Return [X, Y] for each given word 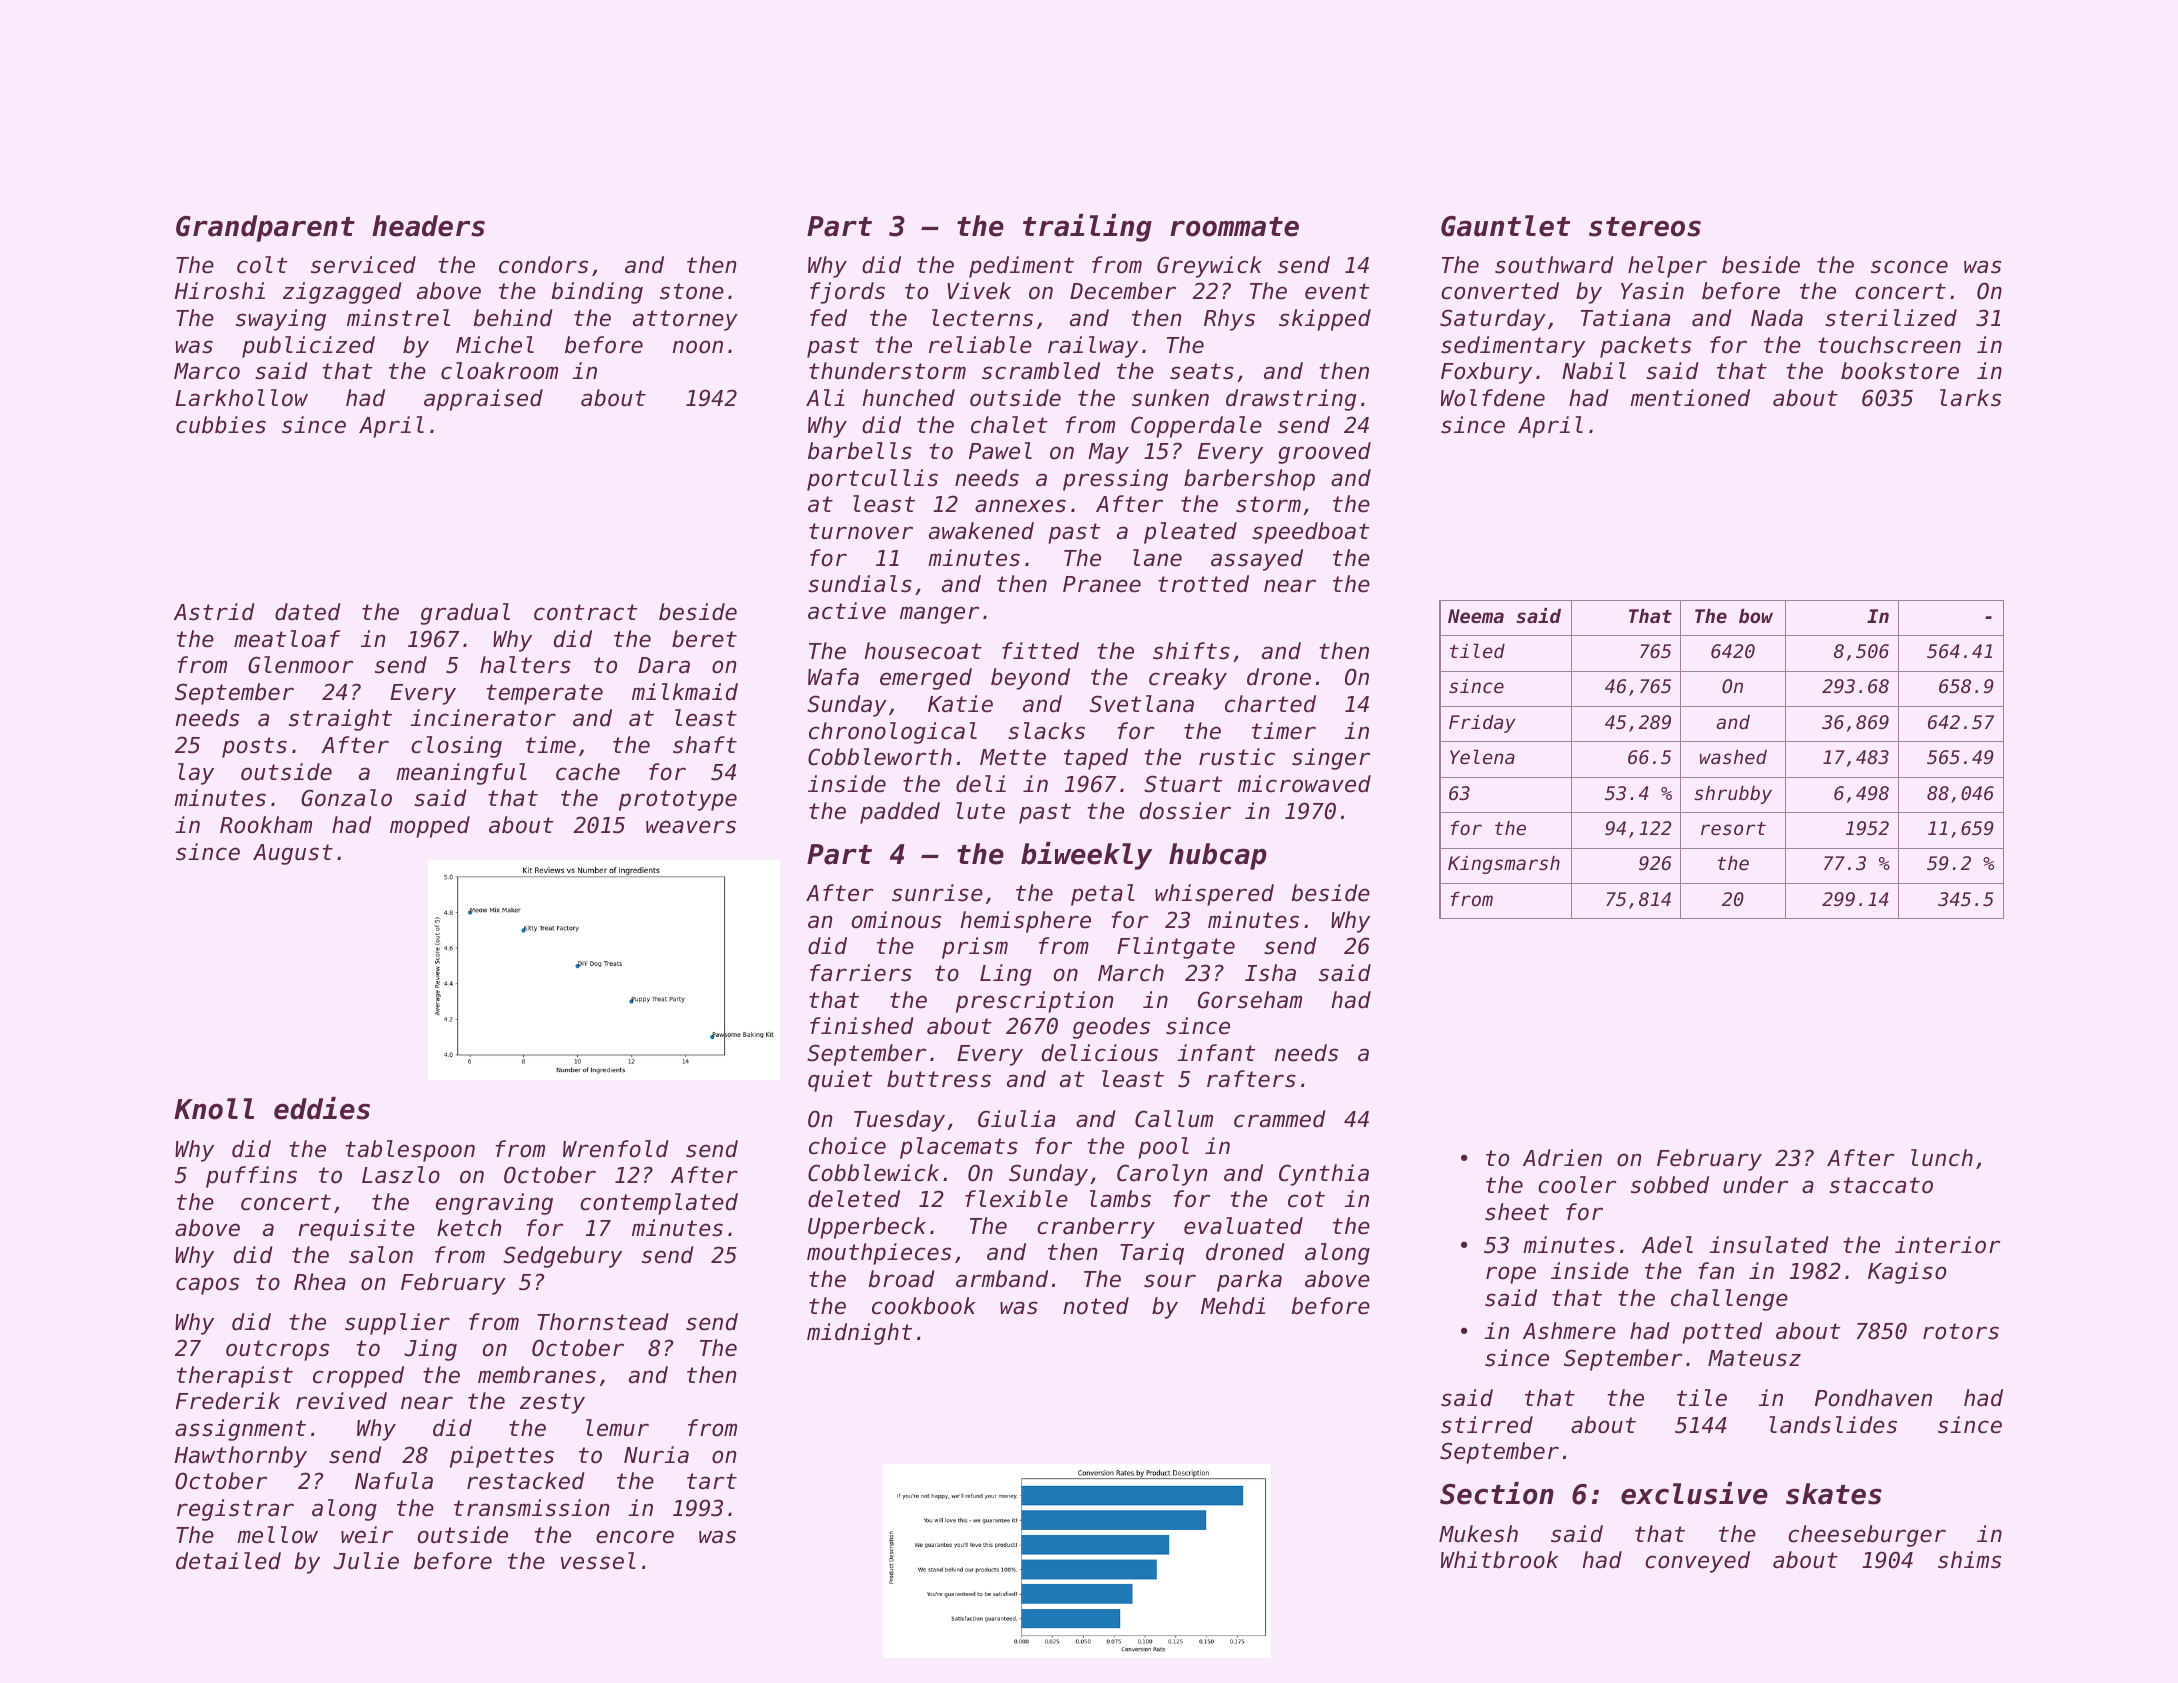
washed [1733, 757]
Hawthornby [240, 1457]
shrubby [1733, 795]
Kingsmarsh [1504, 865]
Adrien [1562, 1158]
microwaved [1304, 784]
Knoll [214, 1109]
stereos [1645, 227]
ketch [469, 1228]
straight [340, 720]
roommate [1234, 227]
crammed [1280, 1119]
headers [428, 226]
